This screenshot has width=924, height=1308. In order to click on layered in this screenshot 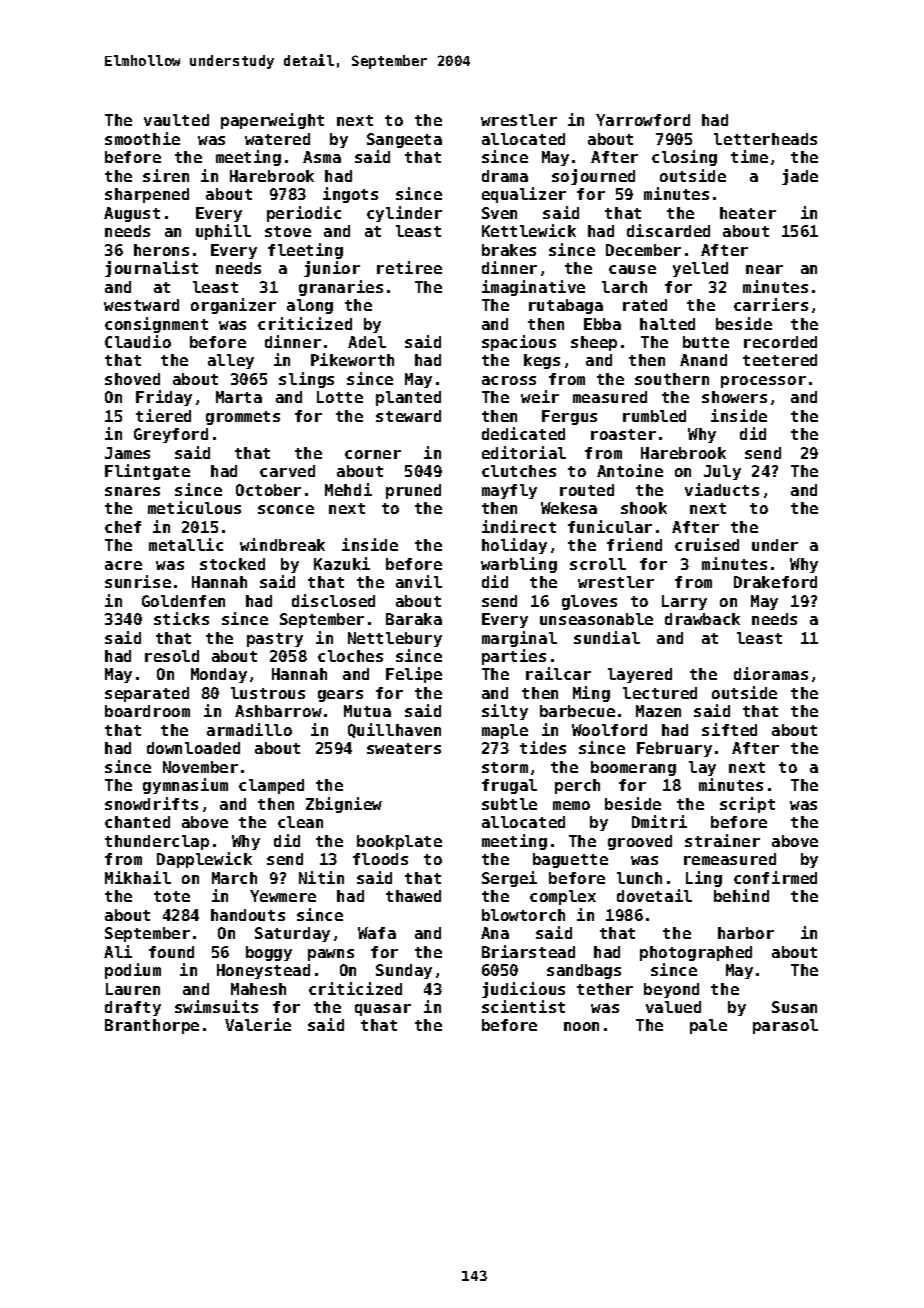, I will do `click(640, 675)`.
